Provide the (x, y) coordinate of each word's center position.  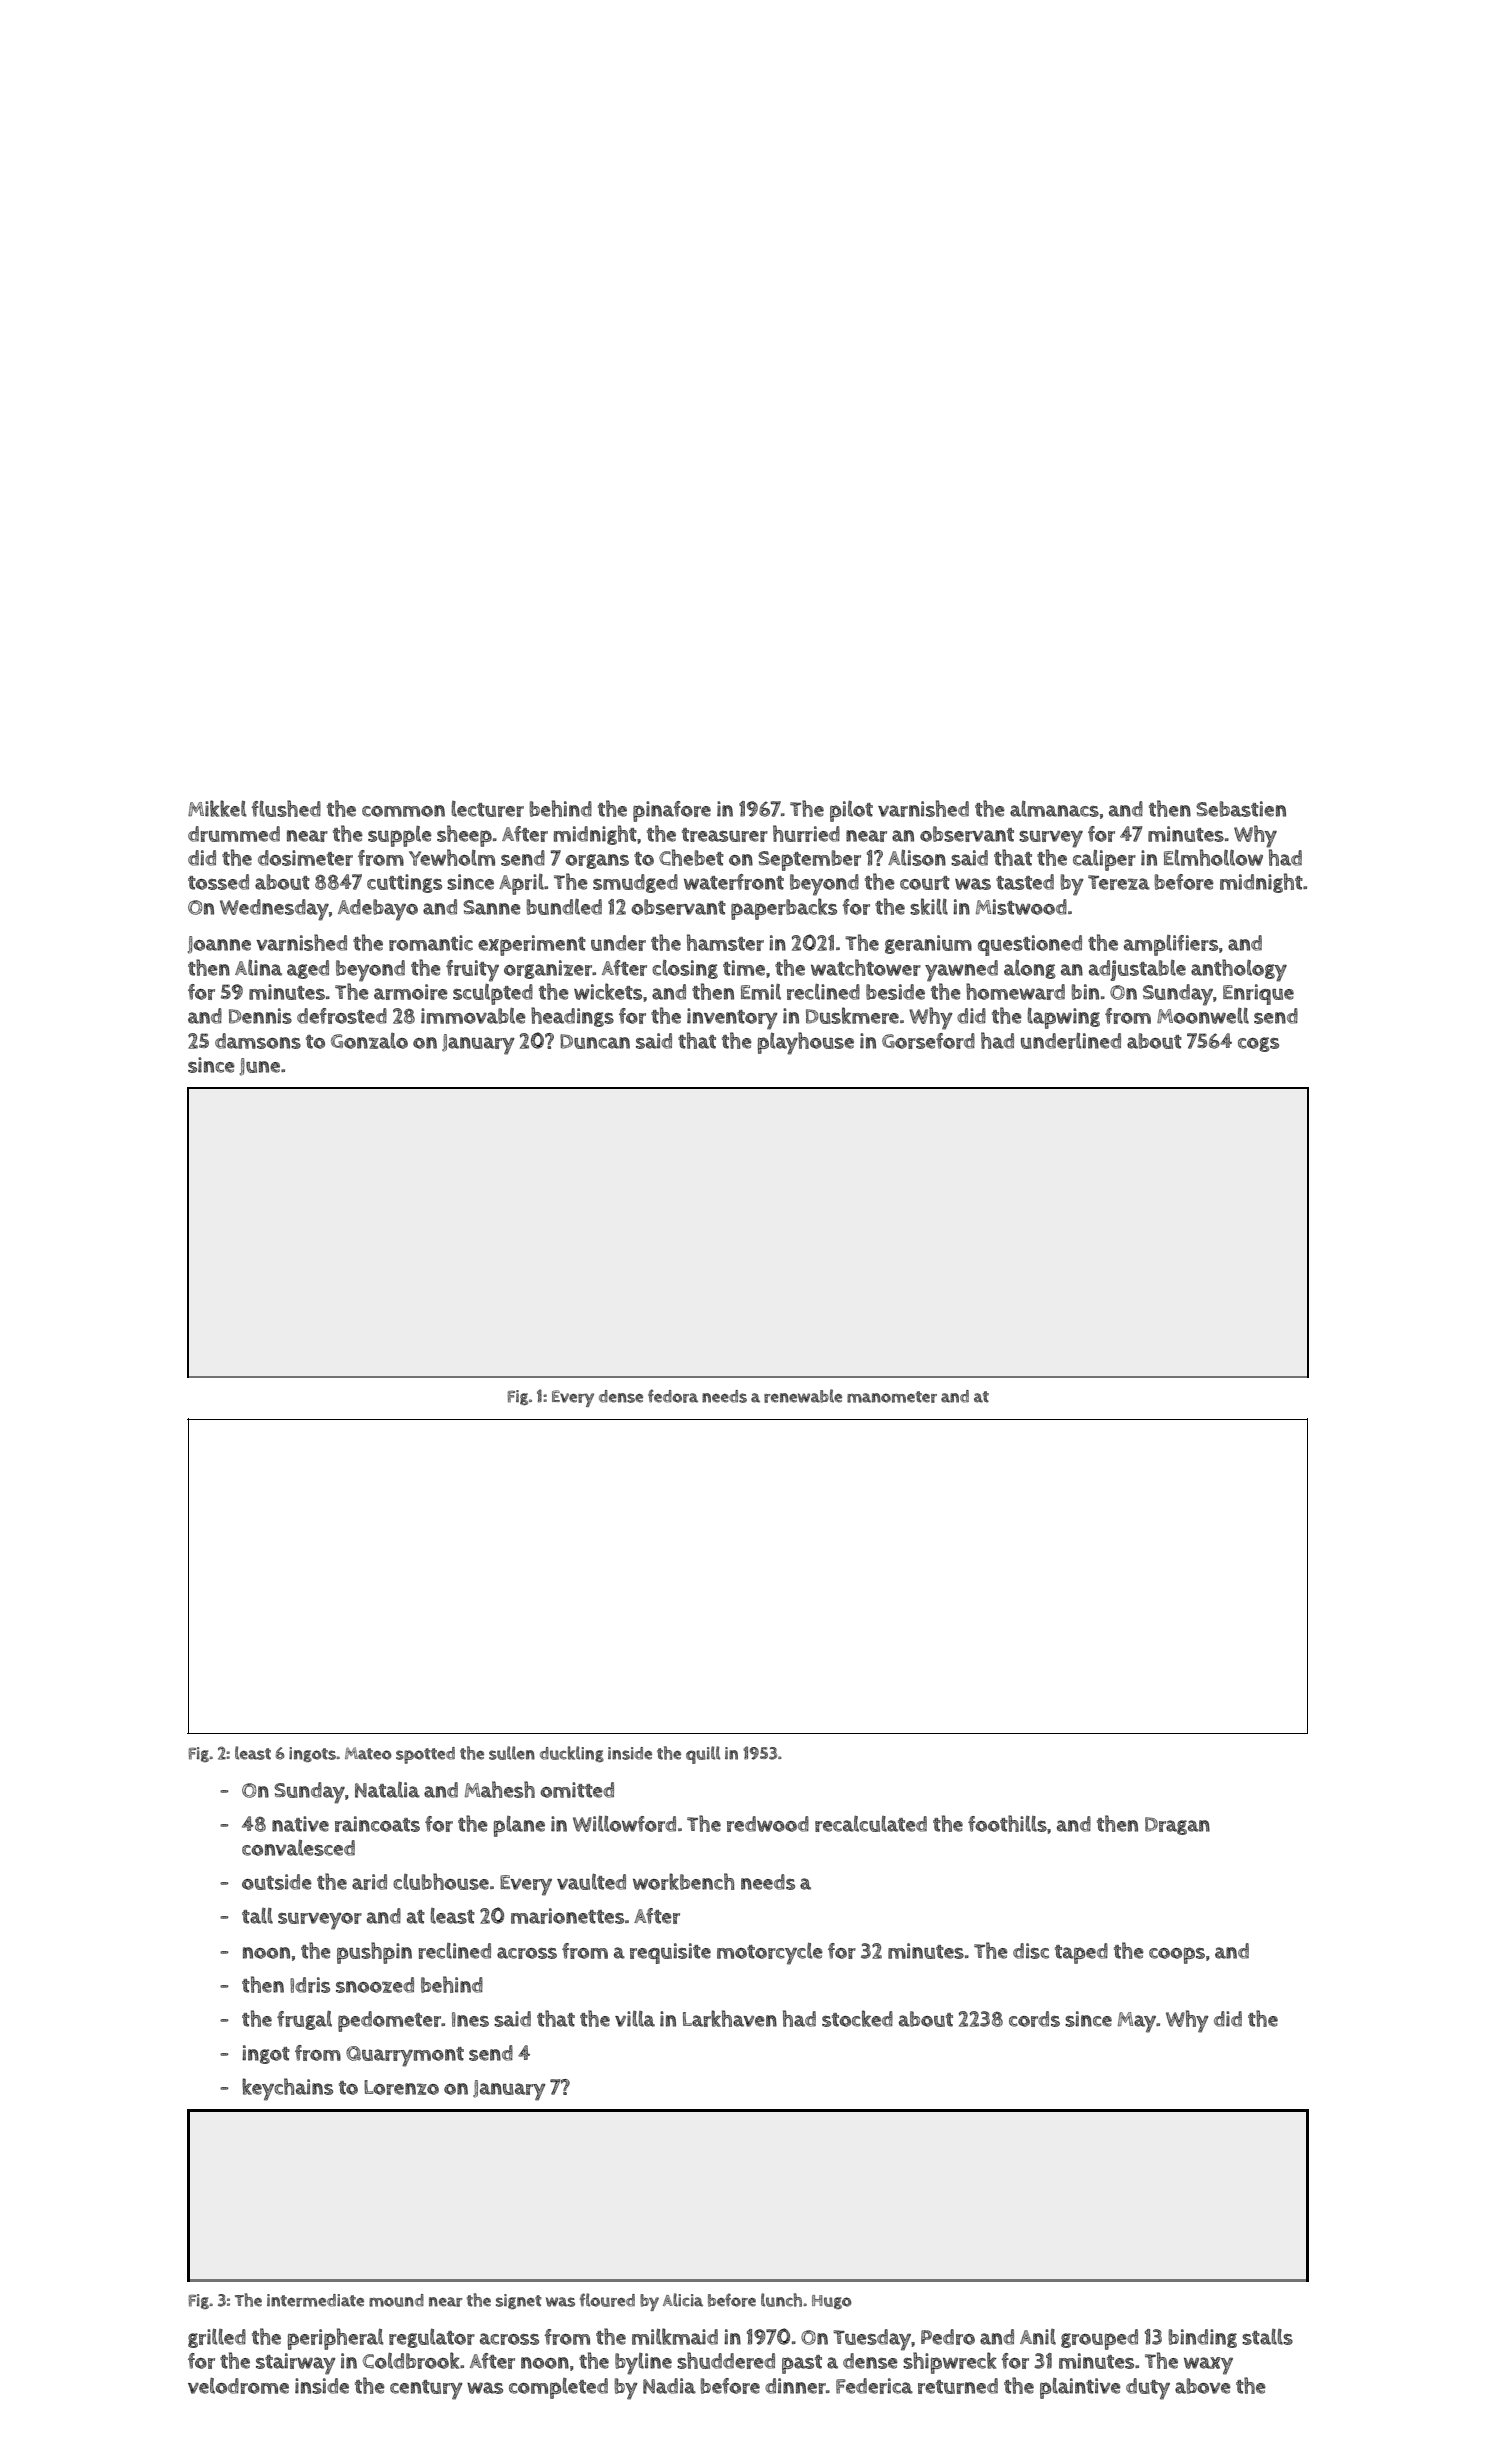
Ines (470, 2019)
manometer (892, 1397)
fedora (673, 1396)
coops (1177, 1955)
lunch (781, 2300)
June (260, 1067)
